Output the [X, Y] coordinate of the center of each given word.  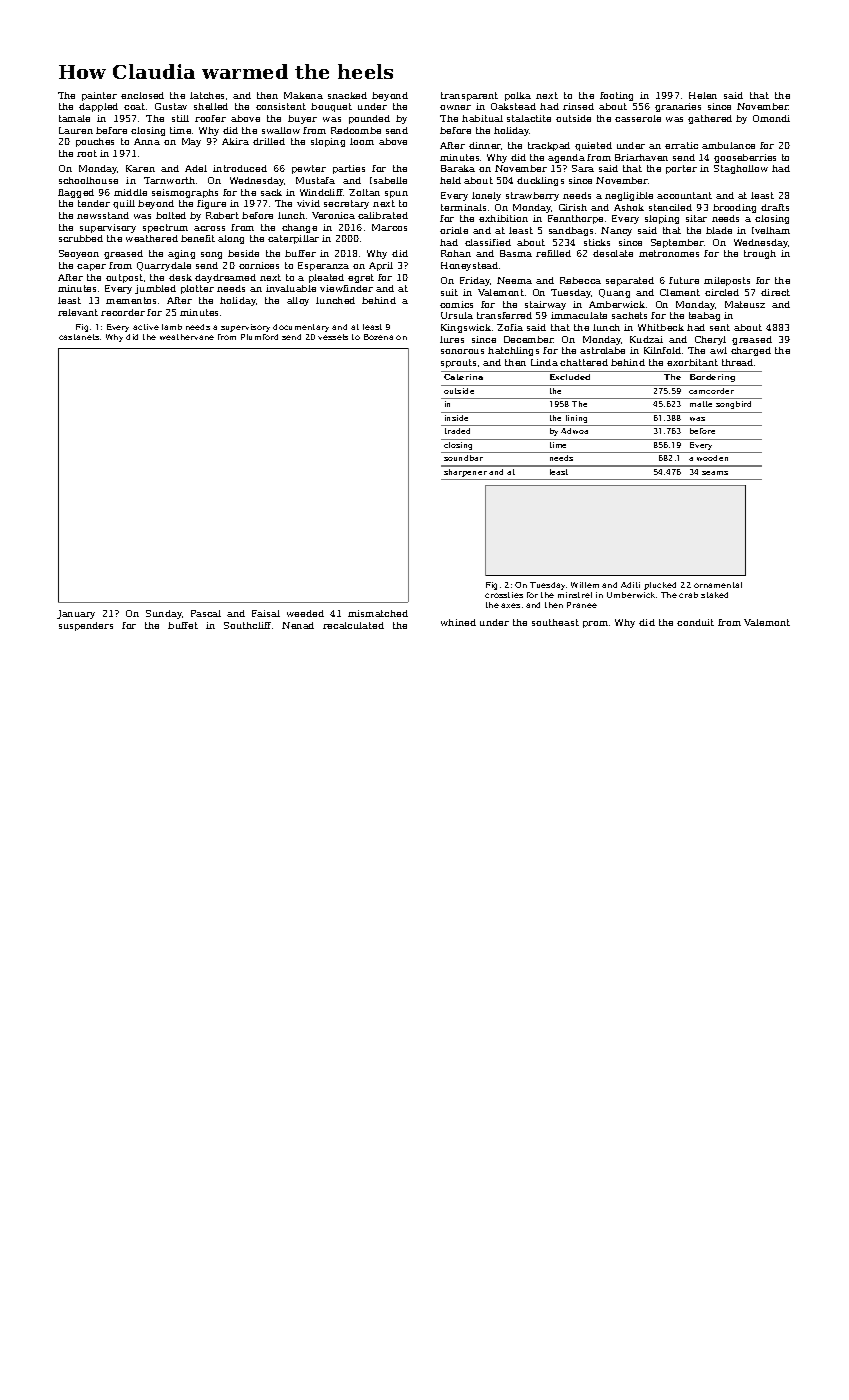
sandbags [571, 231]
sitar [696, 218]
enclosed [142, 95]
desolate [613, 253]
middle [130, 192]
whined [458, 622]
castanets [79, 337]
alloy [298, 301]
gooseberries [745, 158]
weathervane [187, 337]
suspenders [86, 626]
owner [455, 107]
